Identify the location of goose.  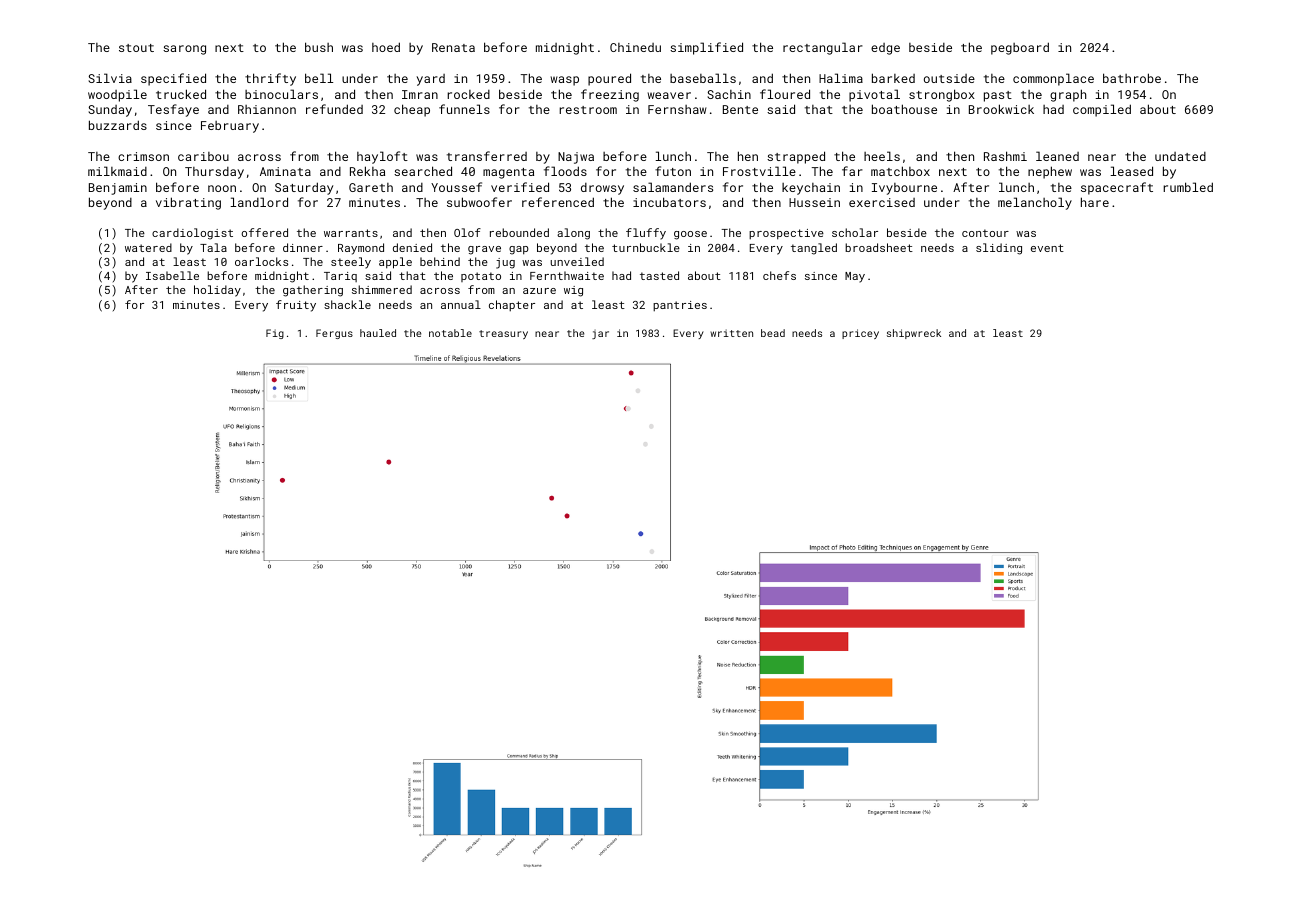
(690, 235).
